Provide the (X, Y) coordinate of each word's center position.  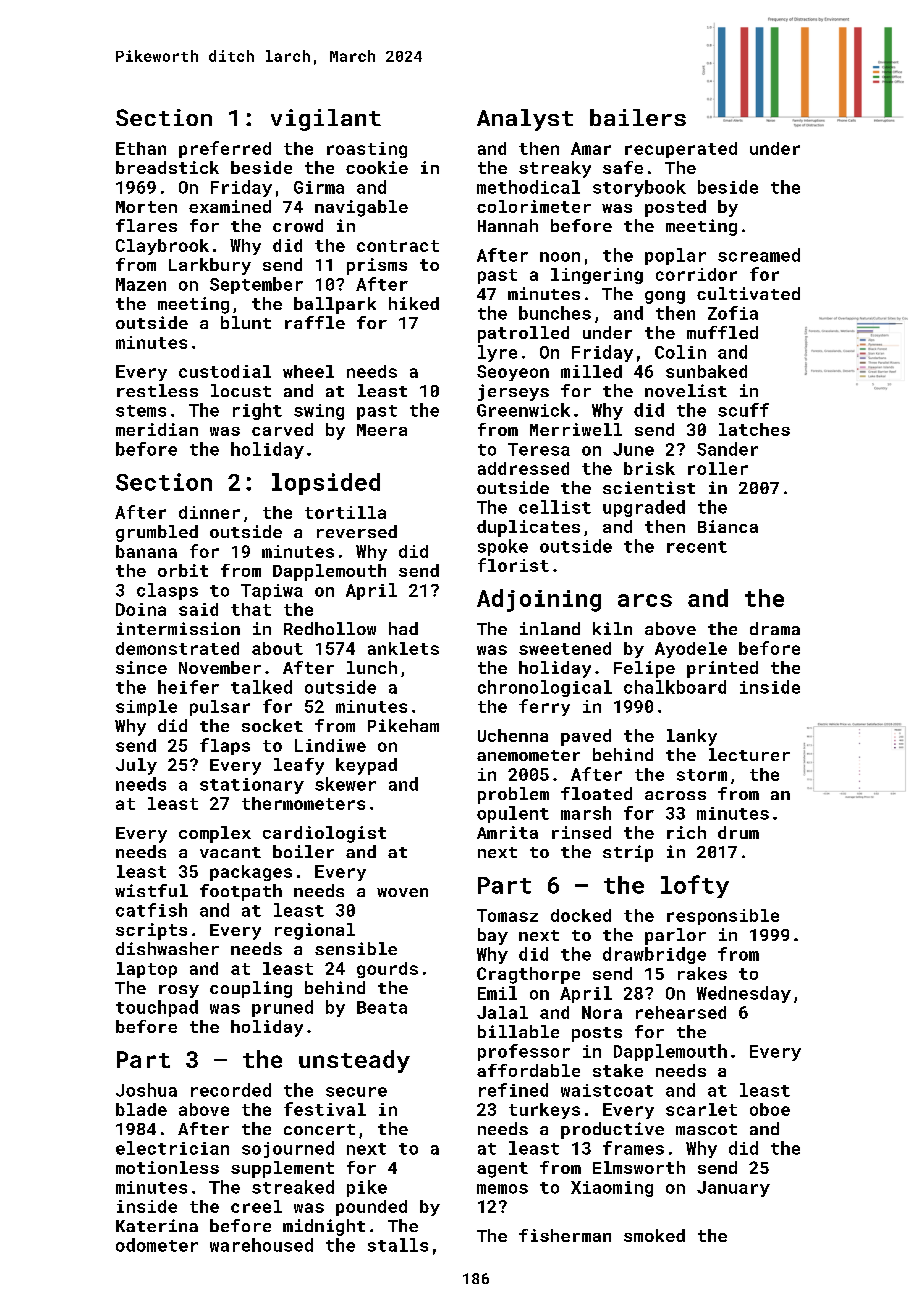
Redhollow (330, 628)
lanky (692, 737)
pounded (371, 1208)
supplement (282, 1169)
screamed (759, 255)
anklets (403, 648)
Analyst (525, 120)
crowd (298, 225)
